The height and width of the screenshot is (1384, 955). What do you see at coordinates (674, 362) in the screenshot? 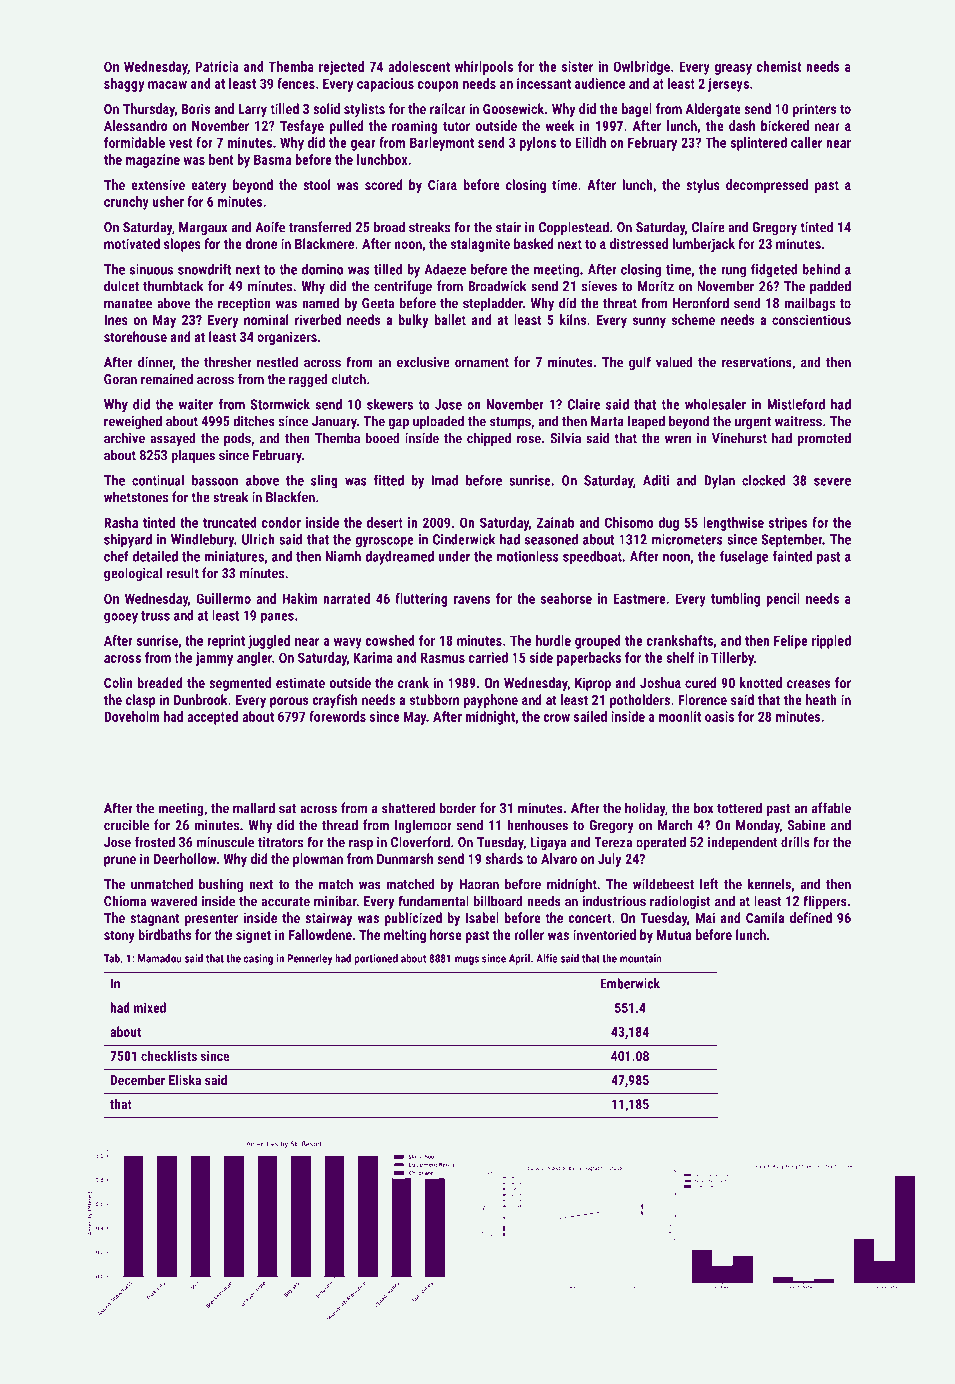
I see `valued` at bounding box center [674, 362].
